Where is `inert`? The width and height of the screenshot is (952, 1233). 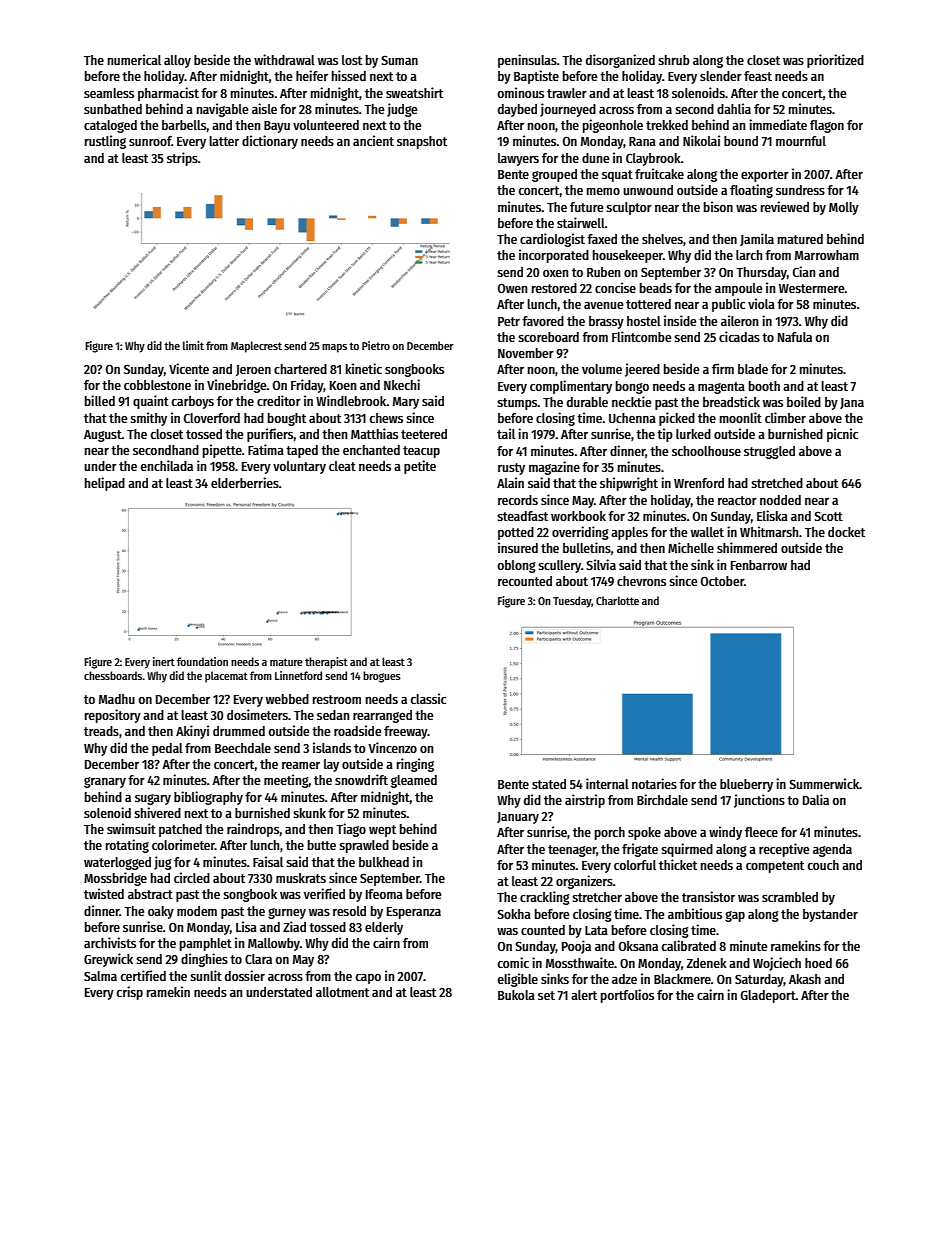
inert is located at coordinates (164, 661).
